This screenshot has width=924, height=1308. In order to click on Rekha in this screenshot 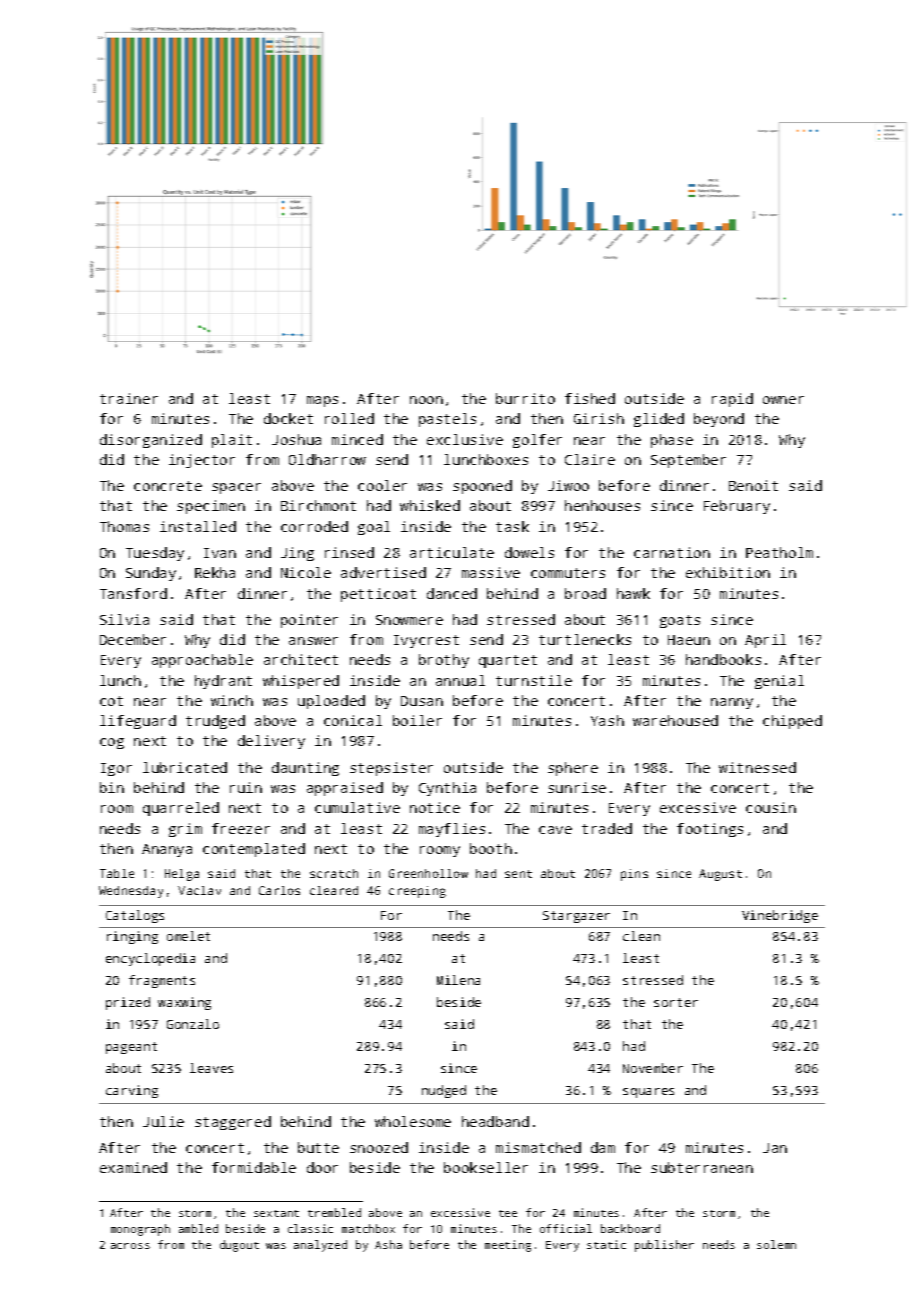, I will do `click(215, 572)`.
